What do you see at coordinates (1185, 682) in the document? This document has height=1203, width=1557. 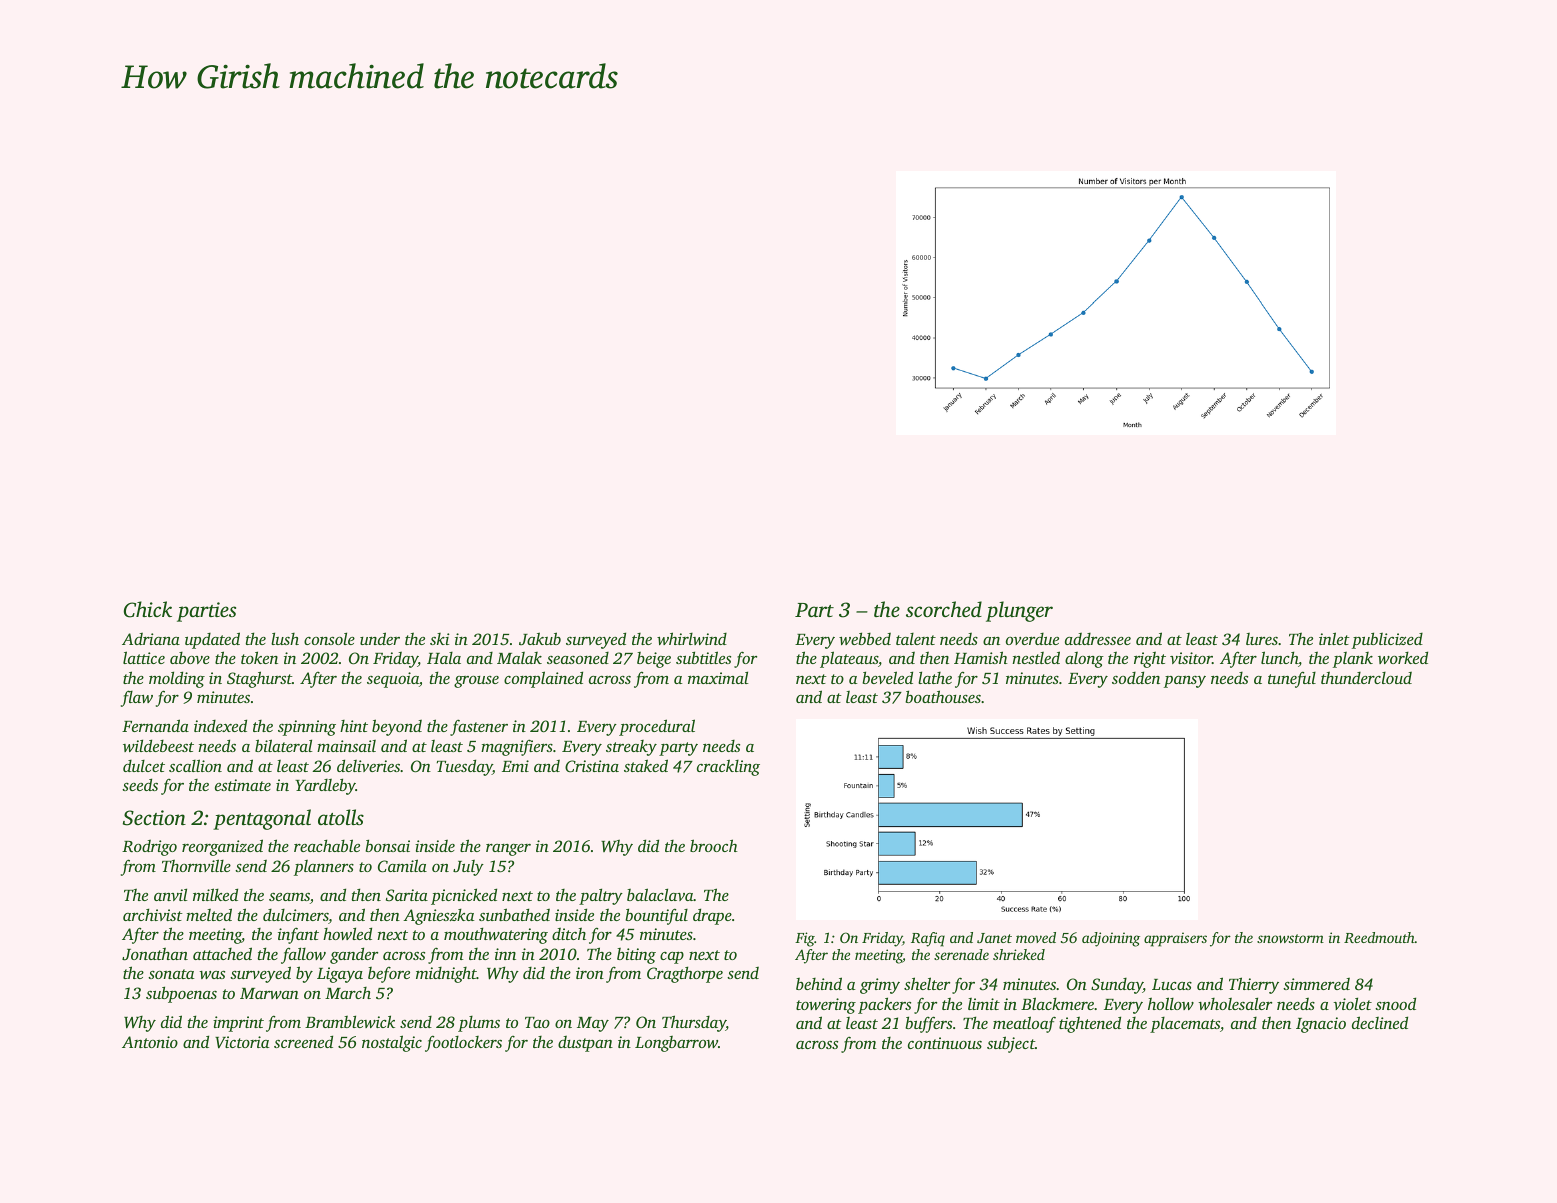 I see `pansy` at bounding box center [1185, 682].
